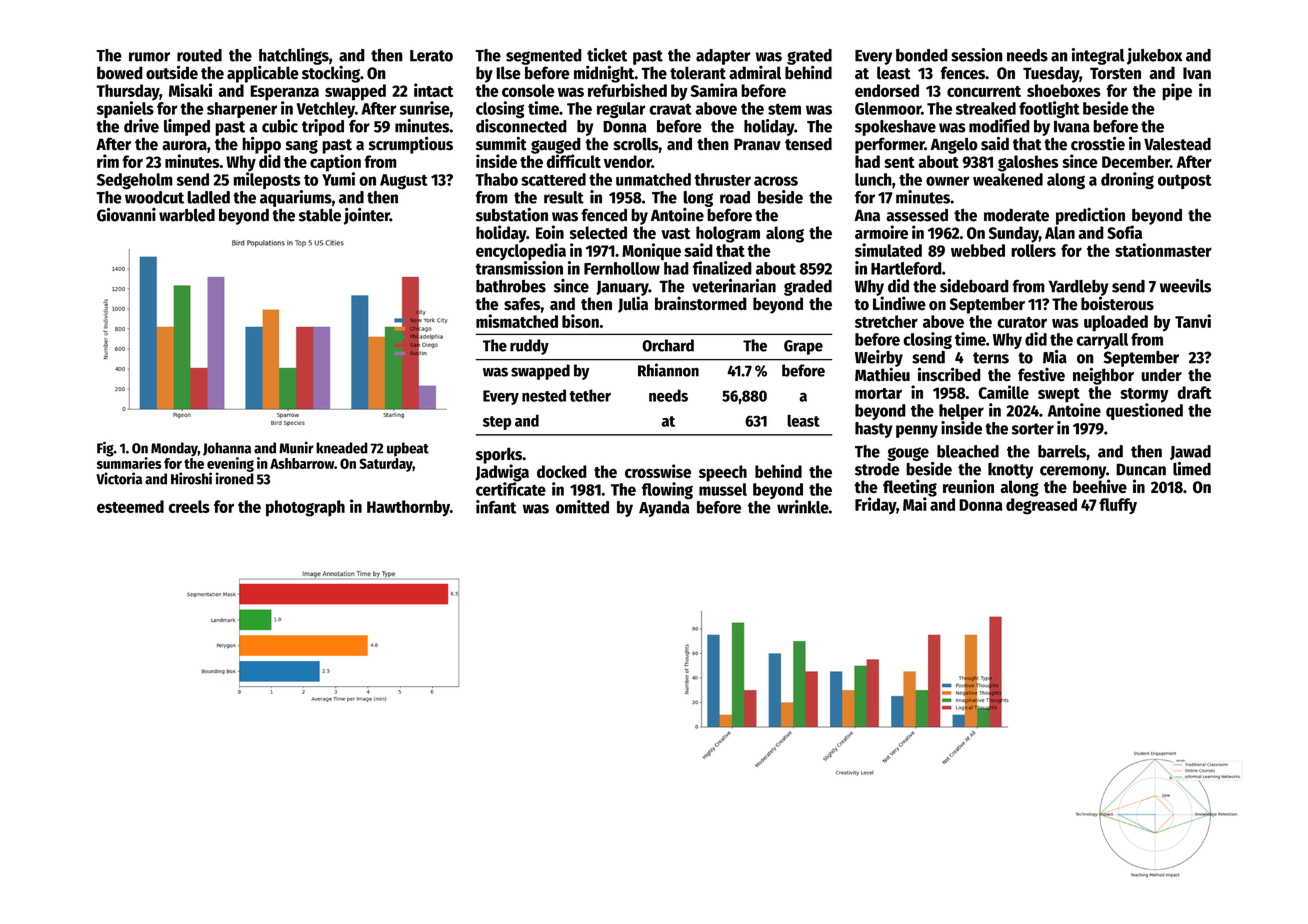 The height and width of the page is (924, 1308). What do you see at coordinates (294, 56) in the page?
I see `hatchlings` at bounding box center [294, 56].
